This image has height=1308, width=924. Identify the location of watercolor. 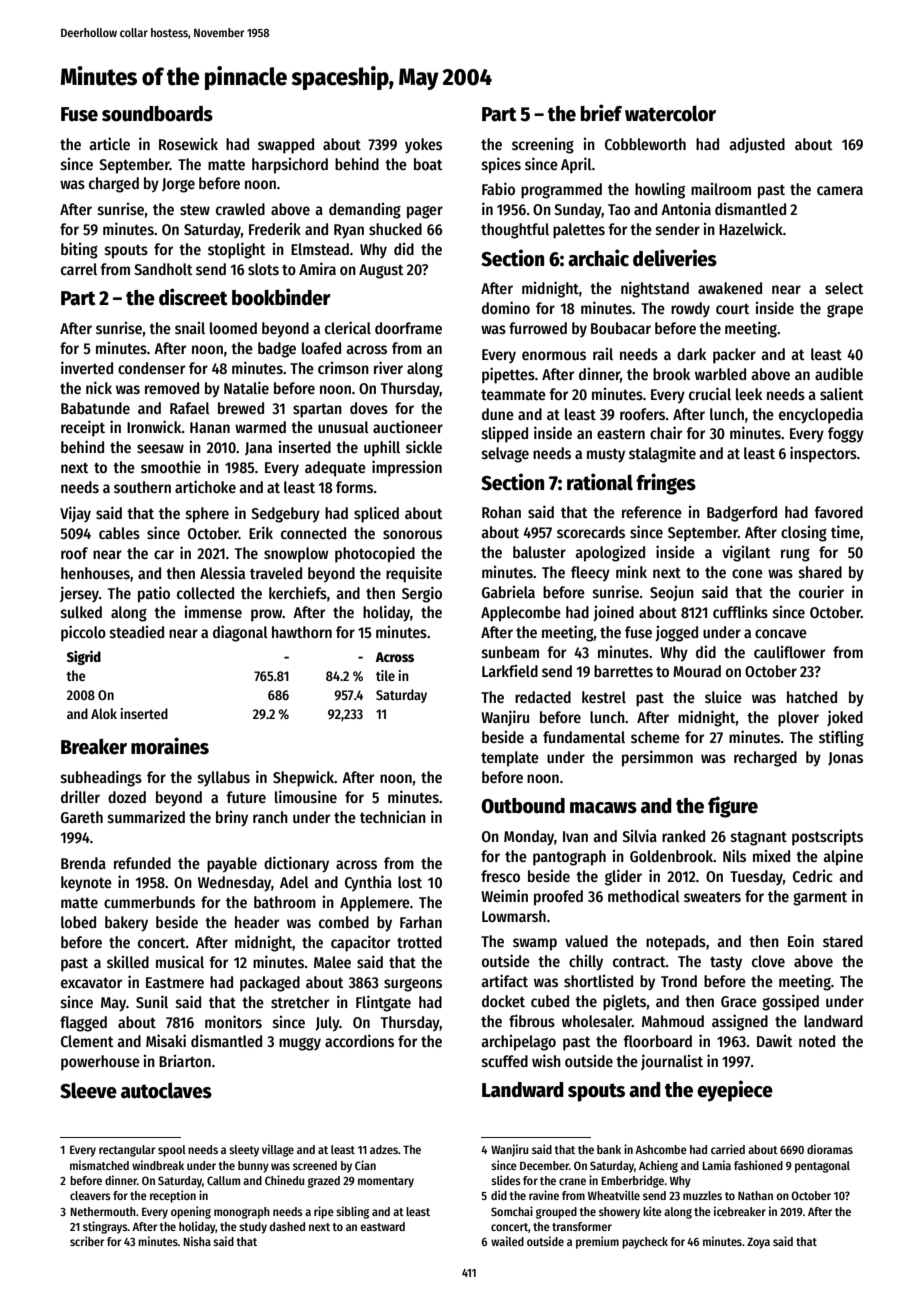
(670, 113).
